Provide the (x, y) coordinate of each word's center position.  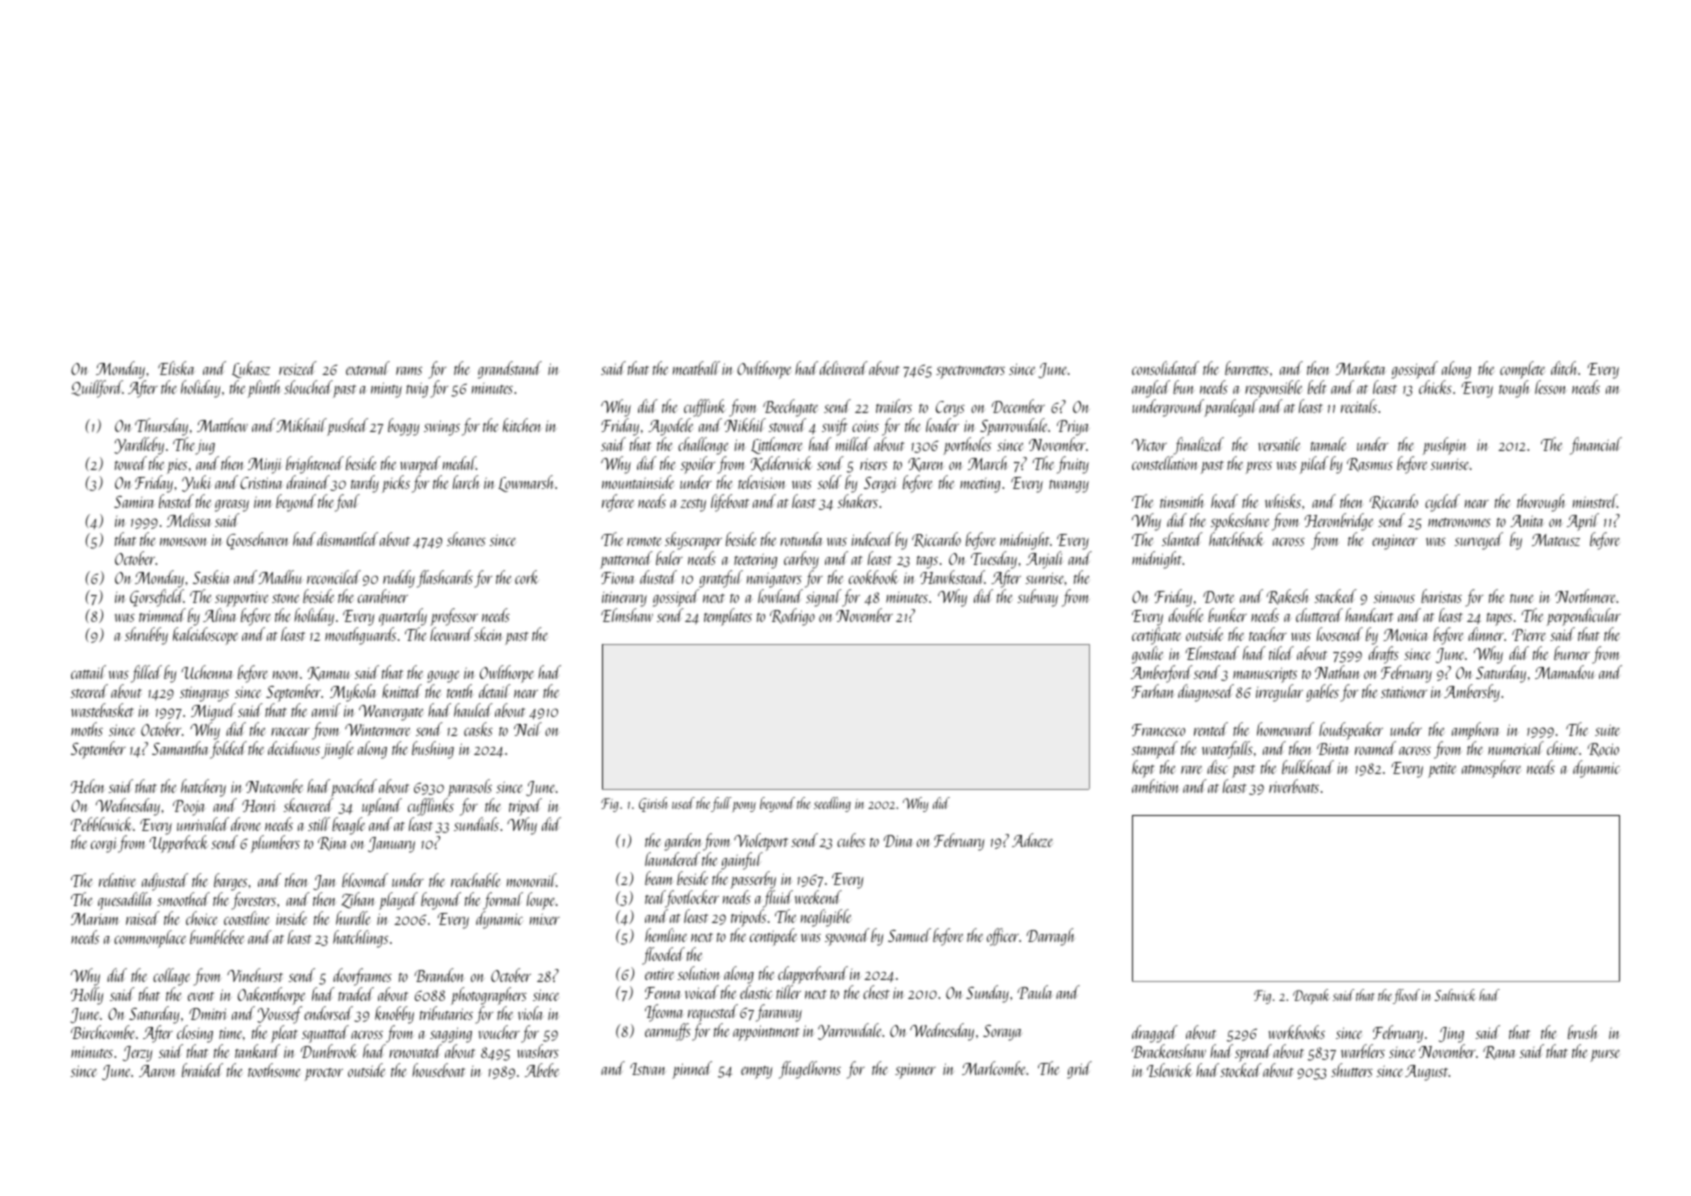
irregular (1279, 693)
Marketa (1360, 368)
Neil (528, 729)
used (683, 803)
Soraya (1002, 1033)
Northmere (1586, 596)
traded (356, 994)
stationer (1404, 692)
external (368, 368)
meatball (696, 368)
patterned (626, 560)
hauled (473, 710)
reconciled (334, 577)
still (319, 824)
